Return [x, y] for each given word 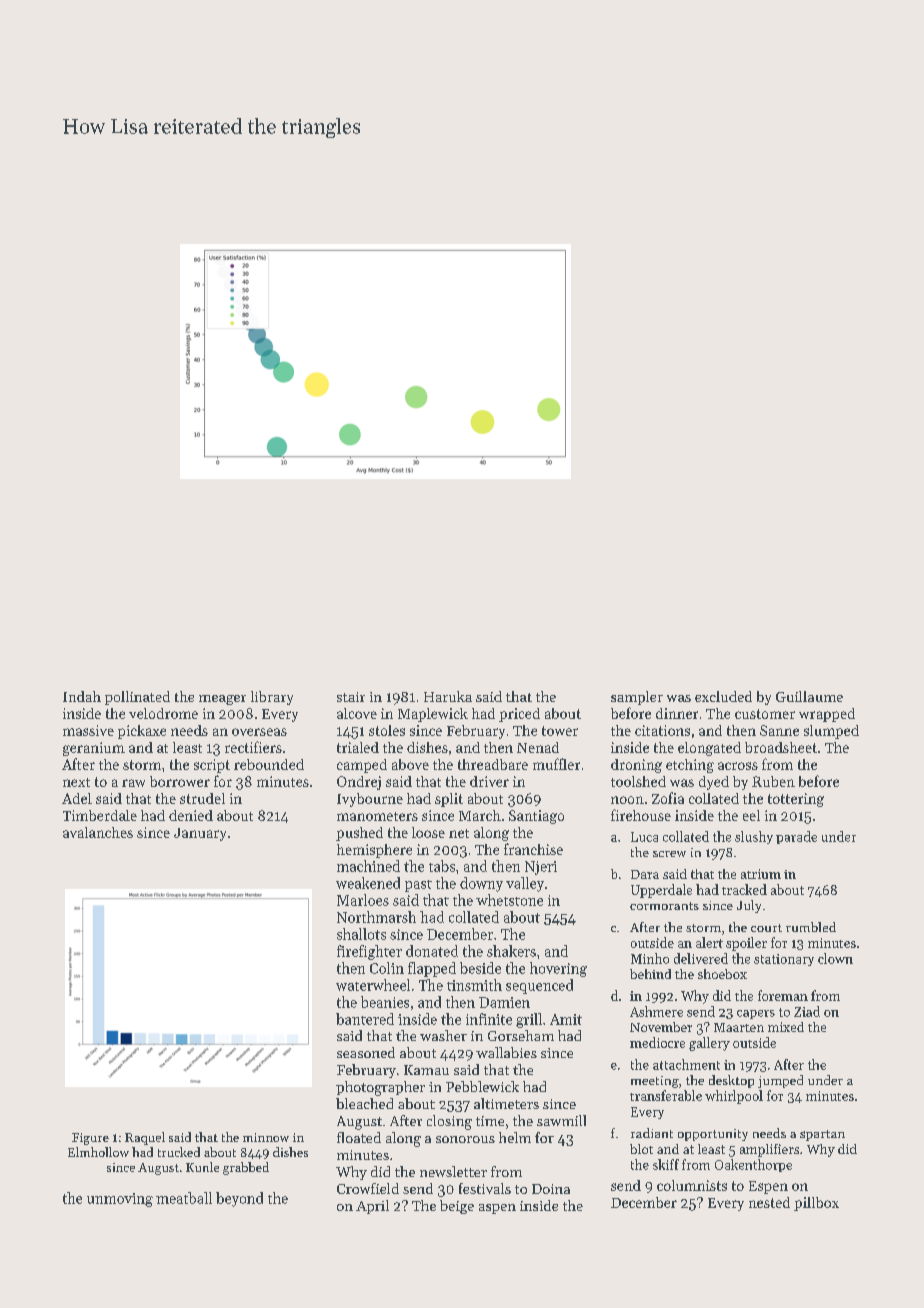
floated [359, 1137]
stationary [784, 960]
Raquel [145, 1138]
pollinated [137, 698]
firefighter [369, 952]
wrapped [827, 715]
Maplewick [433, 715]
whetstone [509, 900]
